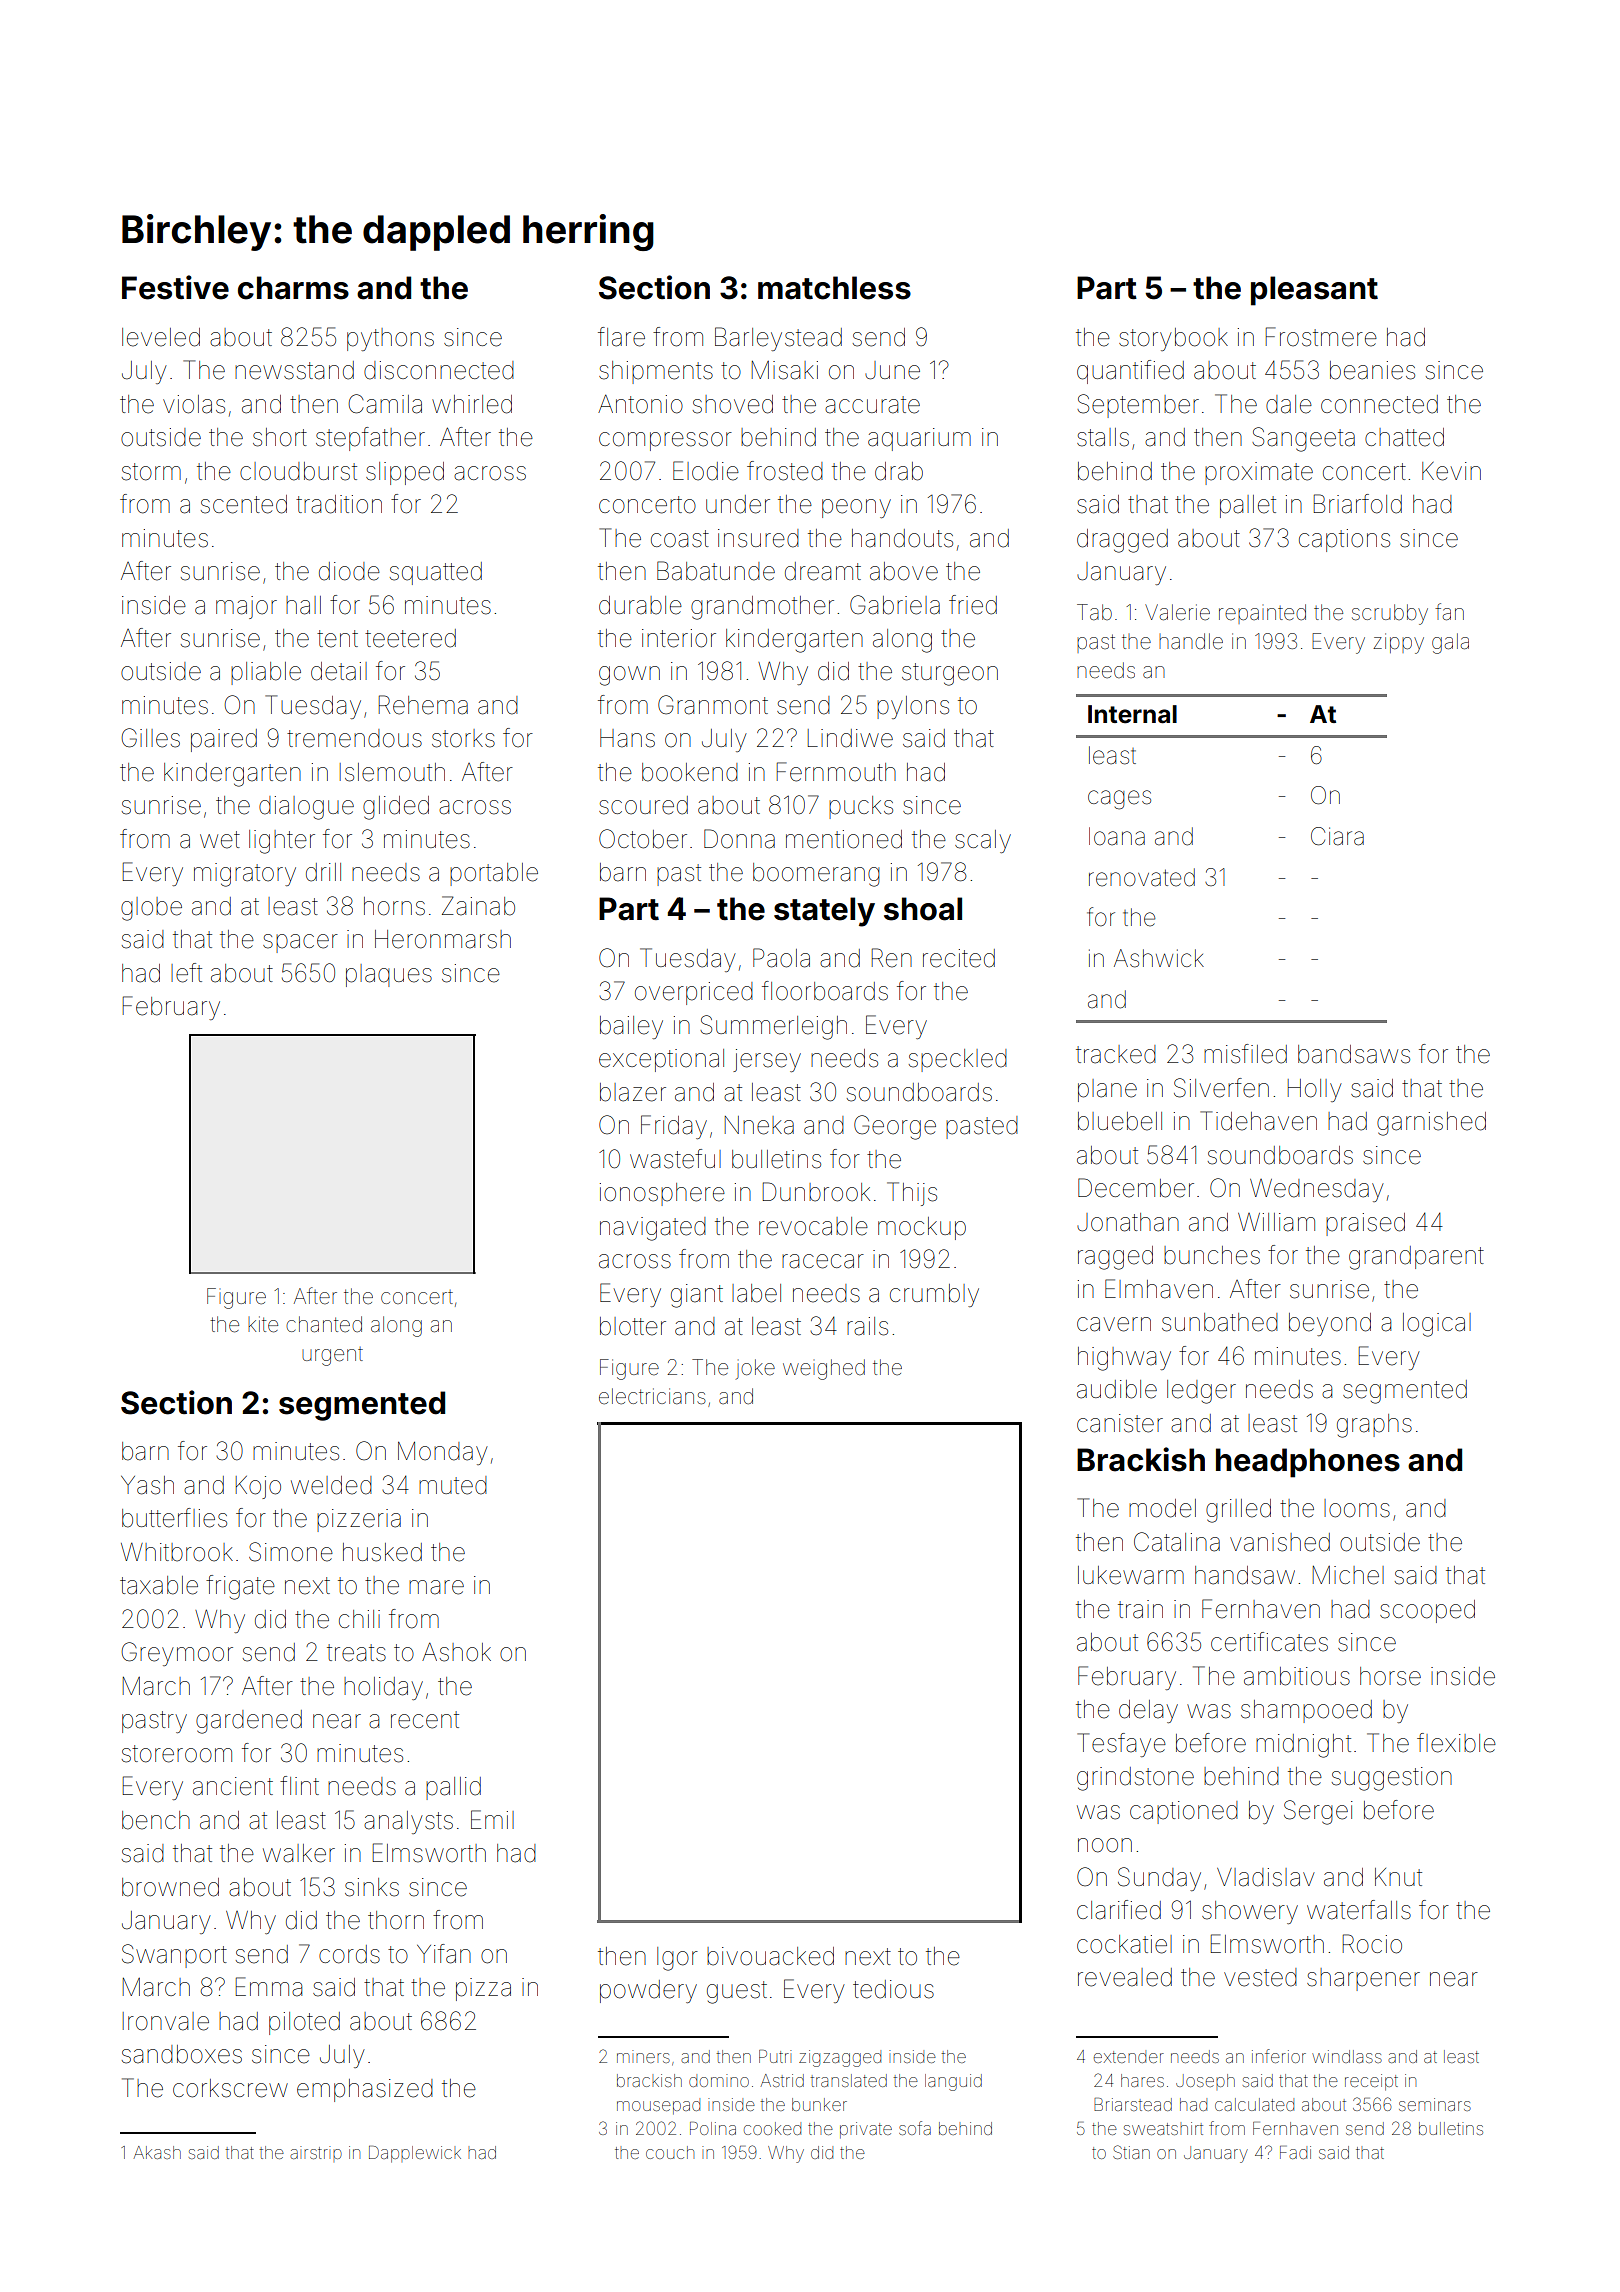 This screenshot has width=1620, height=2292. What do you see at coordinates (175, 287) in the screenshot?
I see `Festive` at bounding box center [175, 287].
